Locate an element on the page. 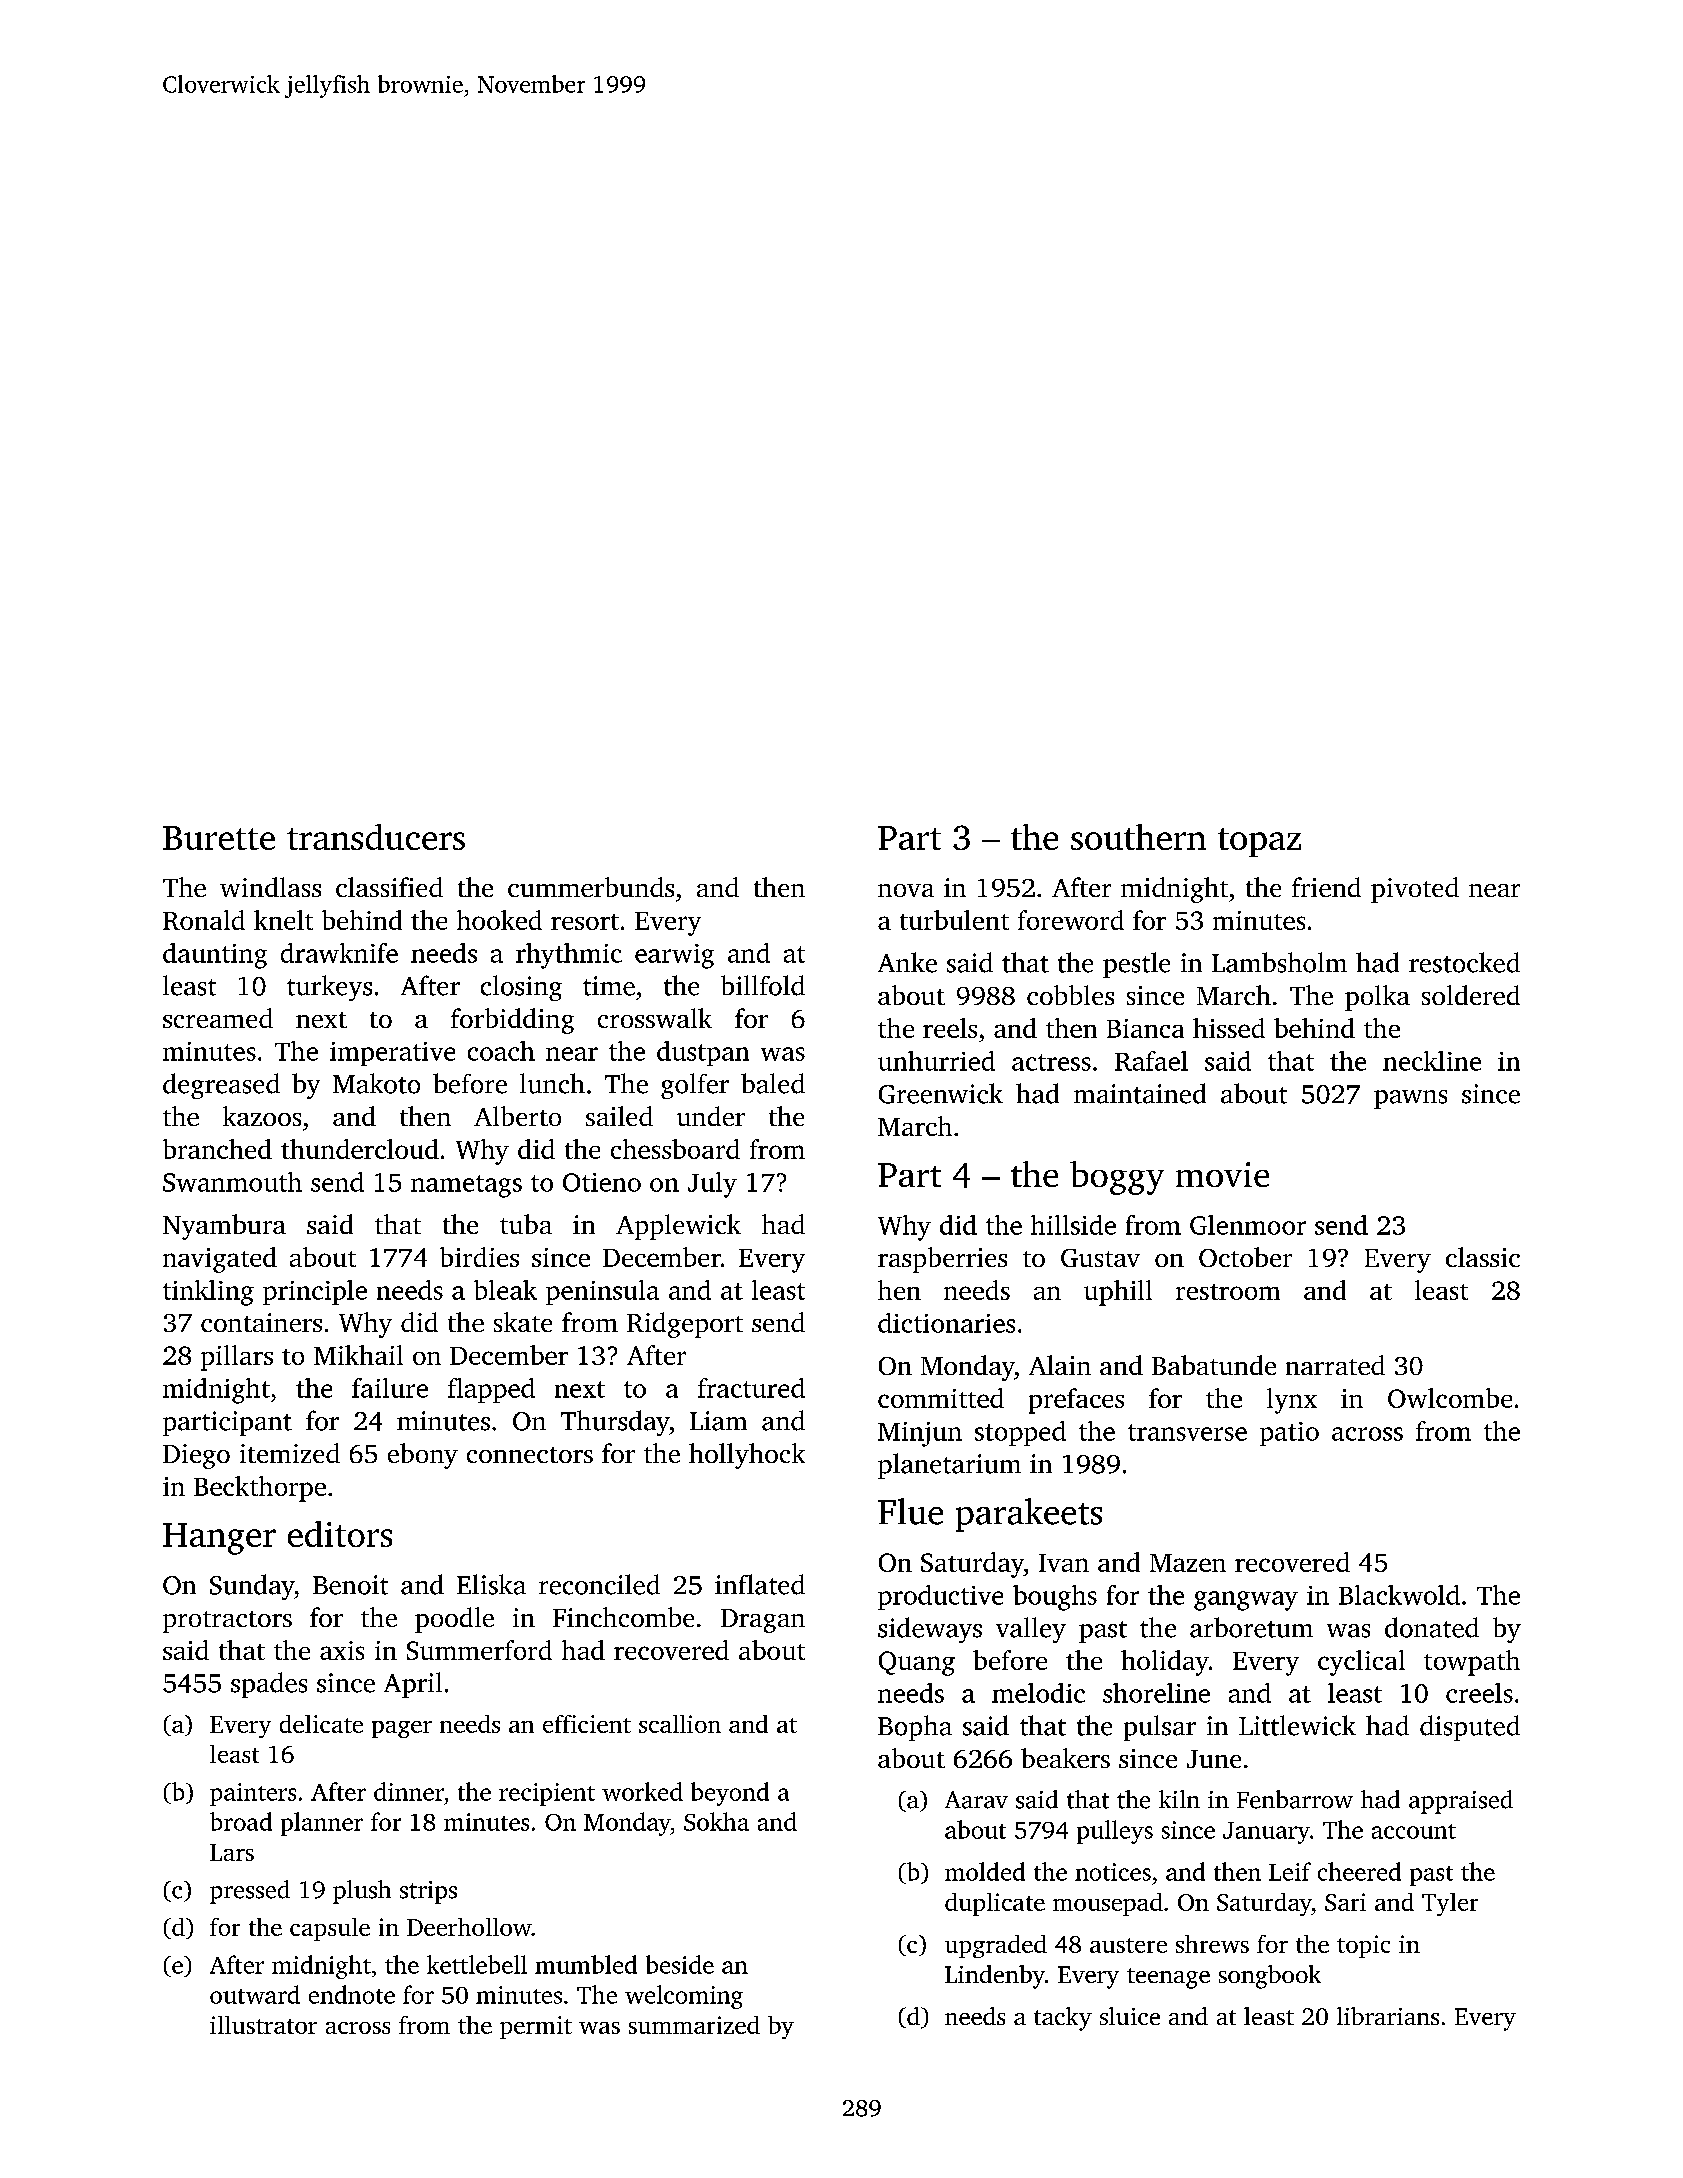 This document has width=1683, height=2178. narrated is located at coordinates (1335, 1365).
